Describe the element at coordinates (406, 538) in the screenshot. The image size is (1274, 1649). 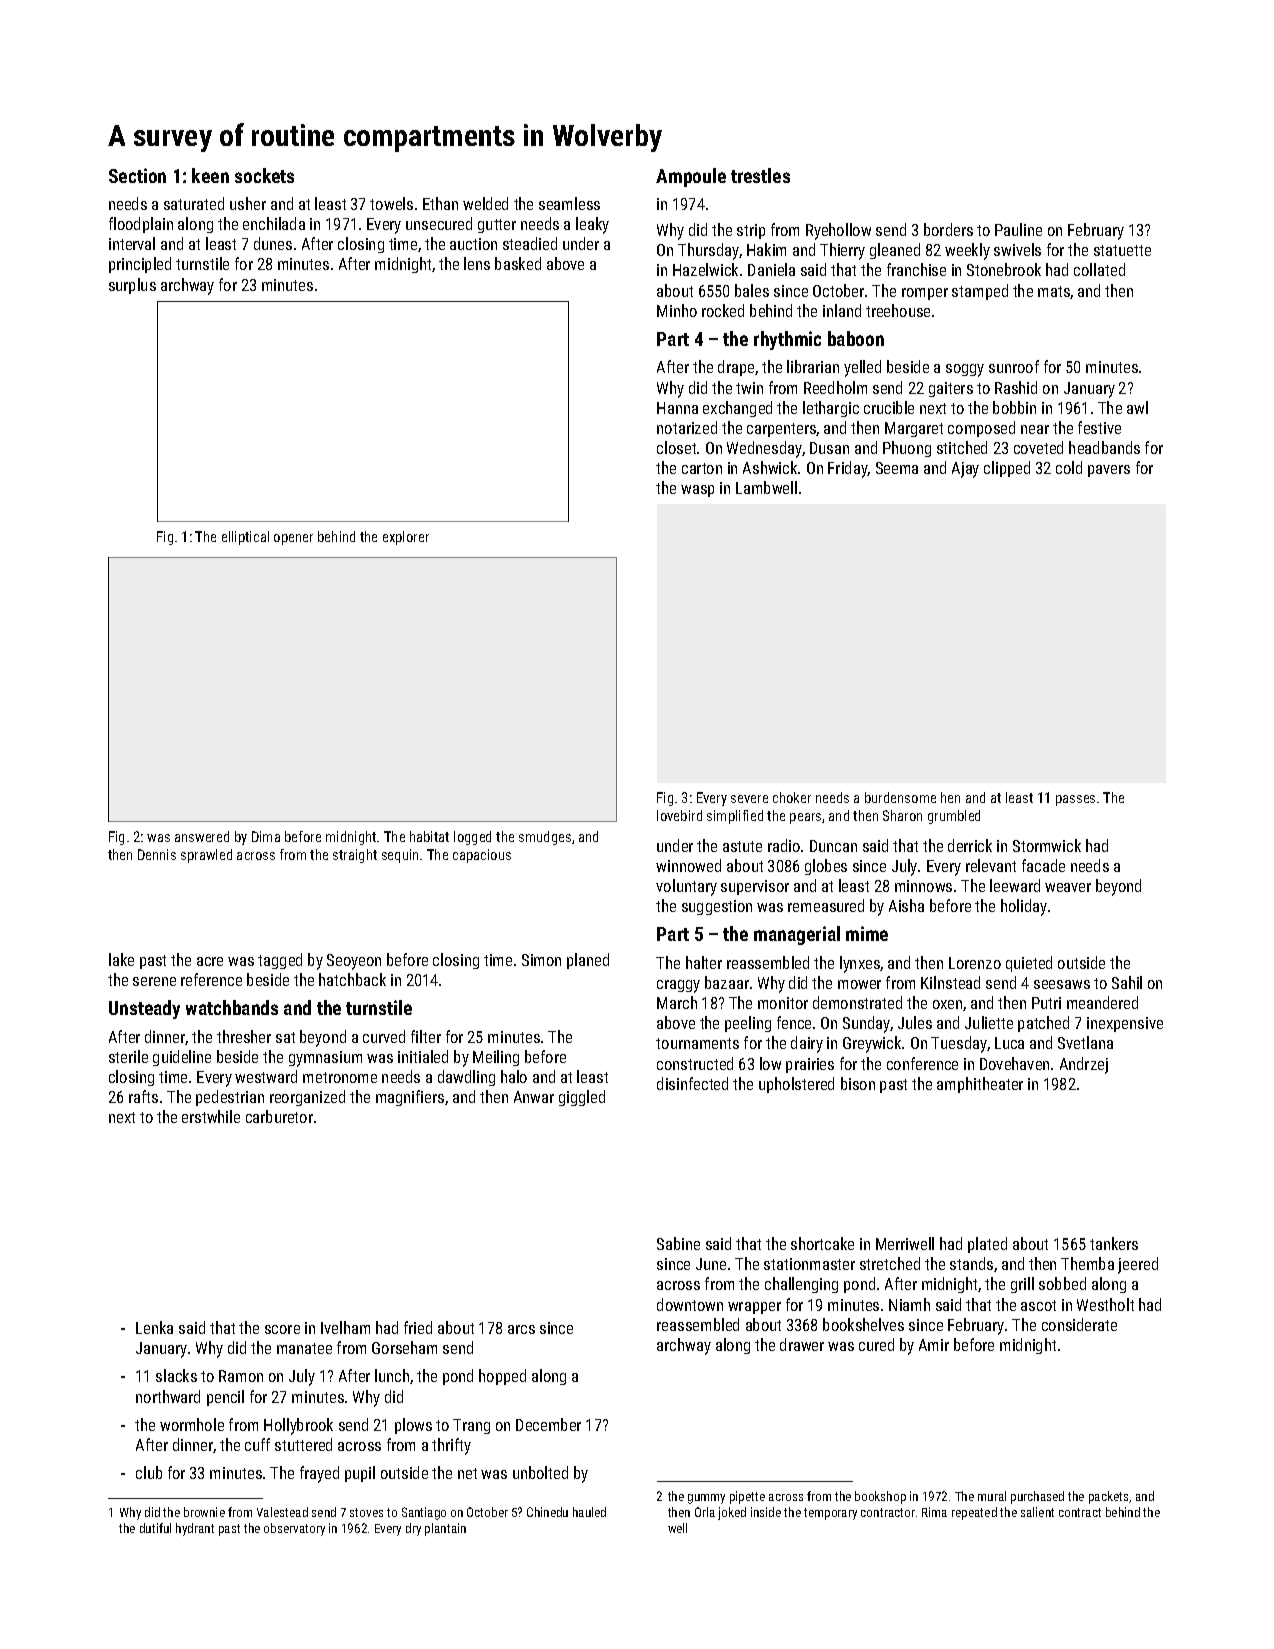
I see `explorer` at that location.
